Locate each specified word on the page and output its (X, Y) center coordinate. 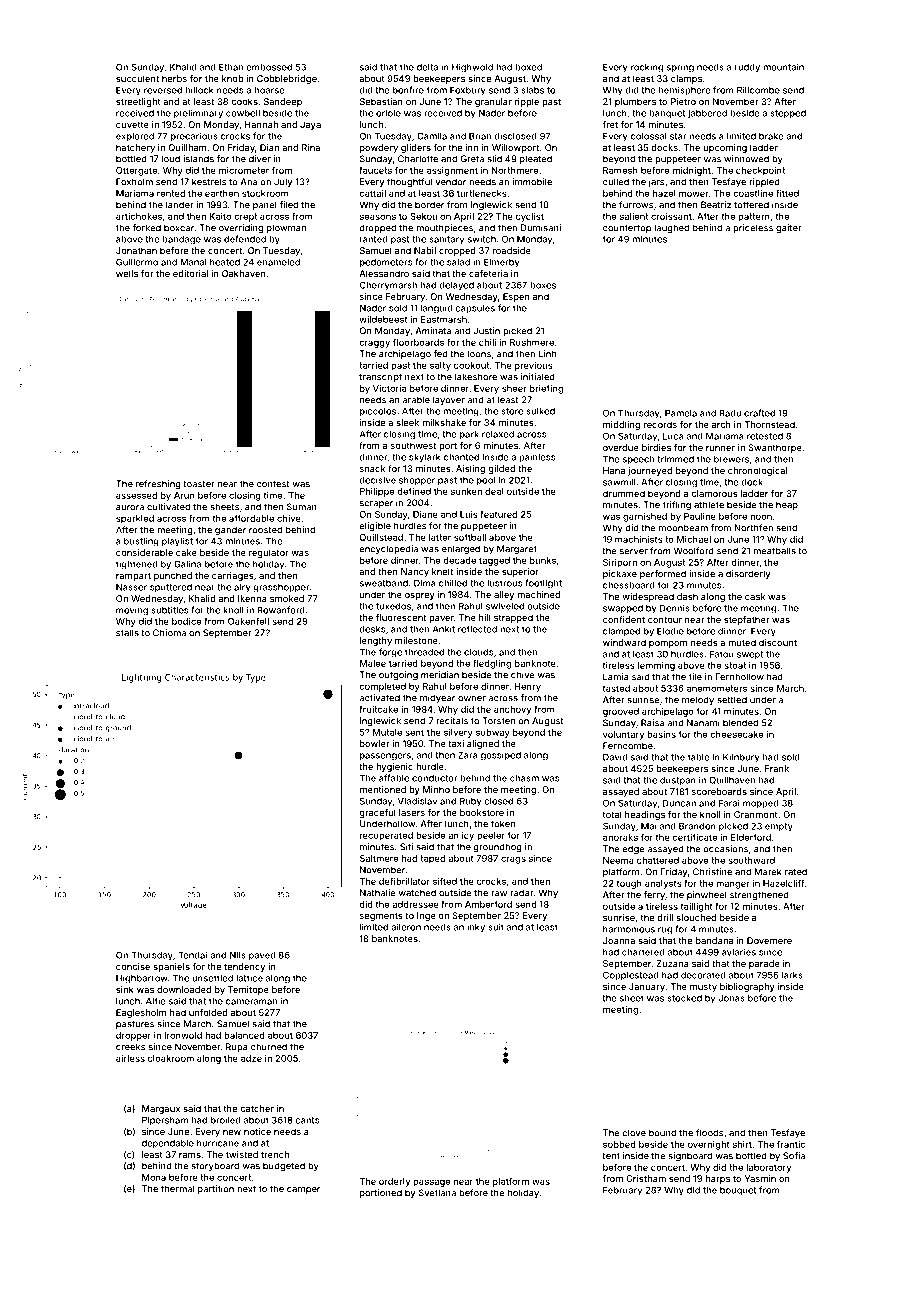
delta (427, 67)
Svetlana (437, 1193)
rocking (647, 68)
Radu (730, 413)
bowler (375, 743)
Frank (777, 768)
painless (537, 458)
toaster (199, 484)
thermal (177, 1189)
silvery (458, 733)
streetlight (138, 102)
